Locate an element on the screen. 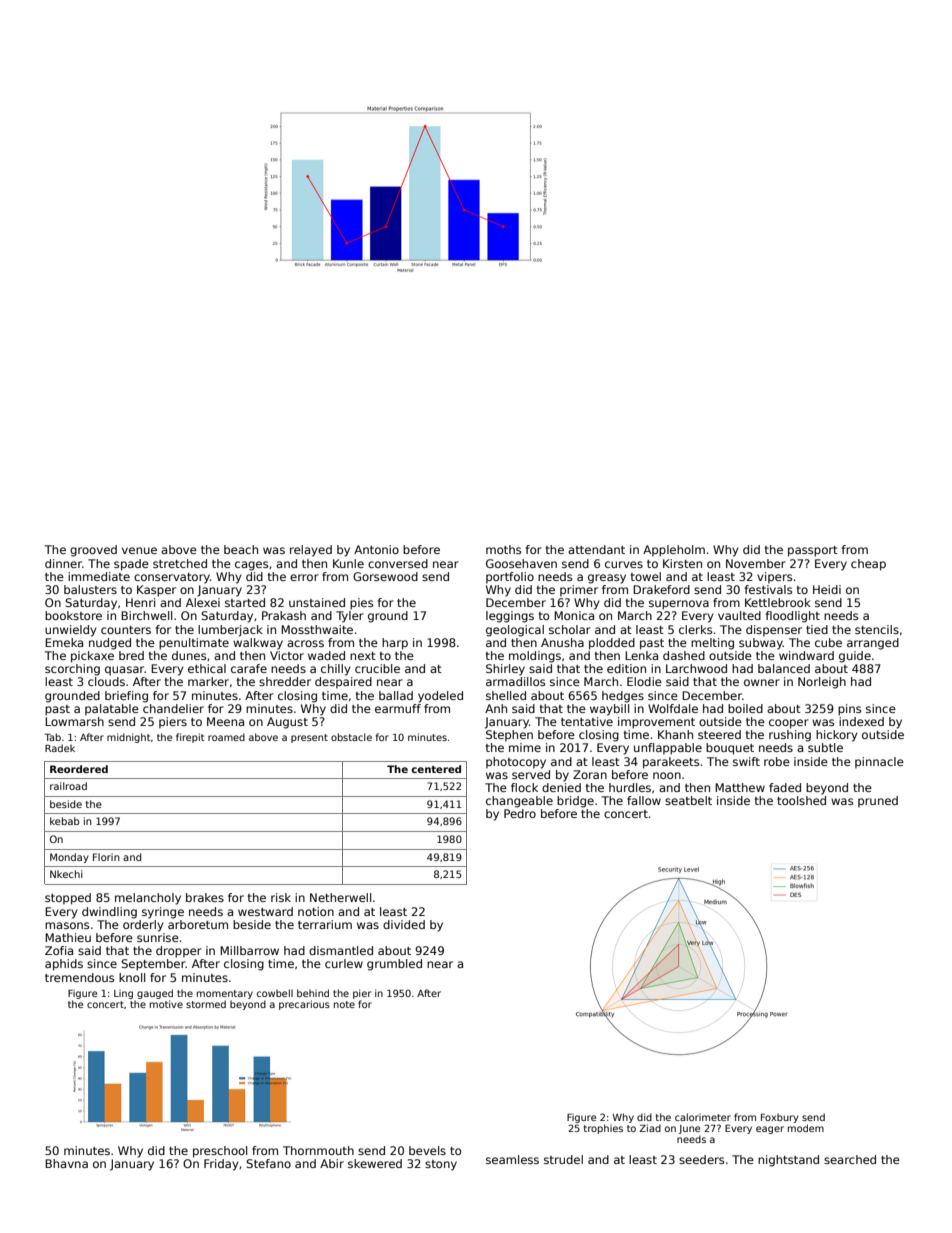 This screenshot has width=952, height=1233. orderly is located at coordinates (143, 926).
